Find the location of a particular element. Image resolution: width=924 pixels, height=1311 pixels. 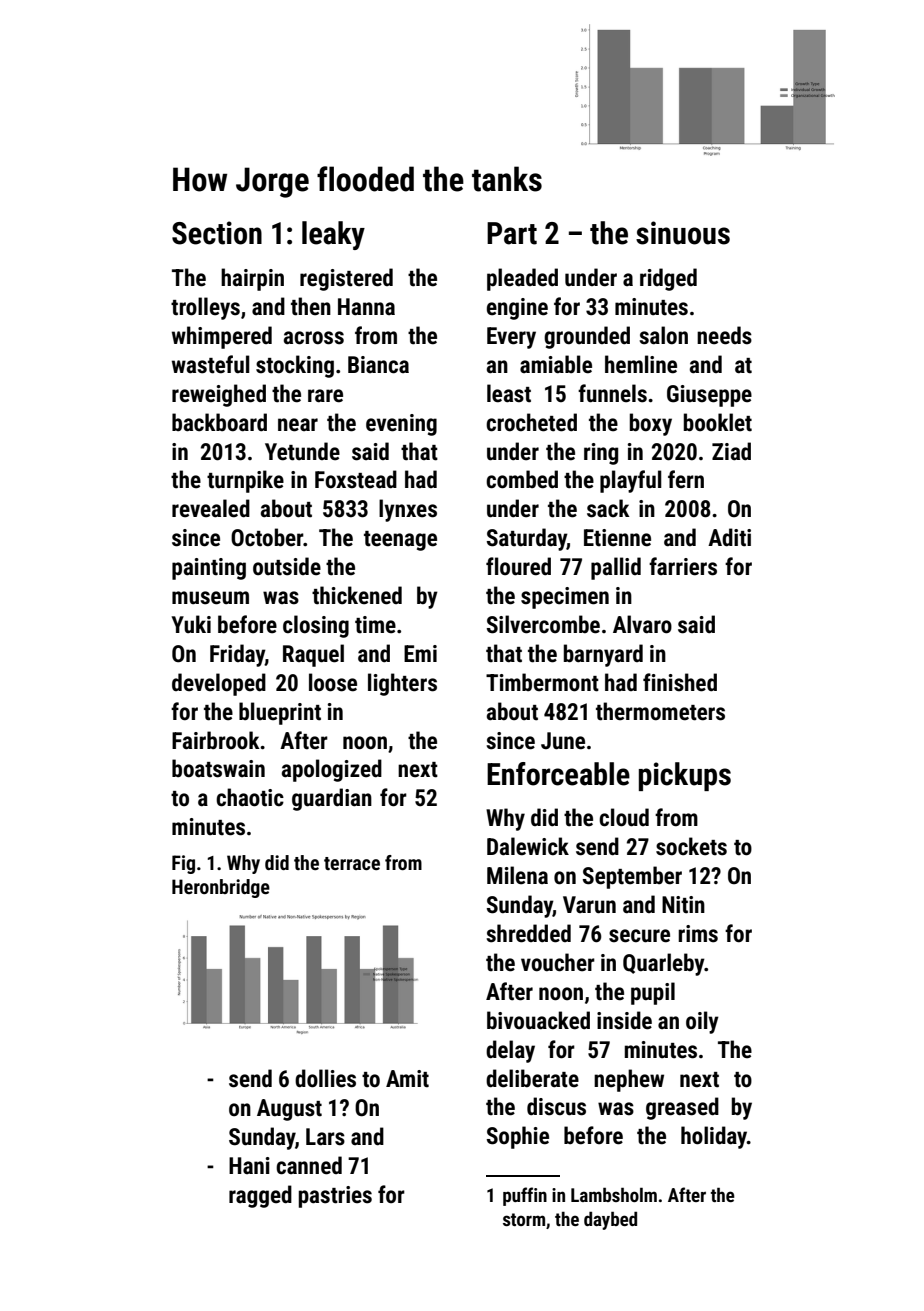

sinuous is located at coordinates (683, 233).
